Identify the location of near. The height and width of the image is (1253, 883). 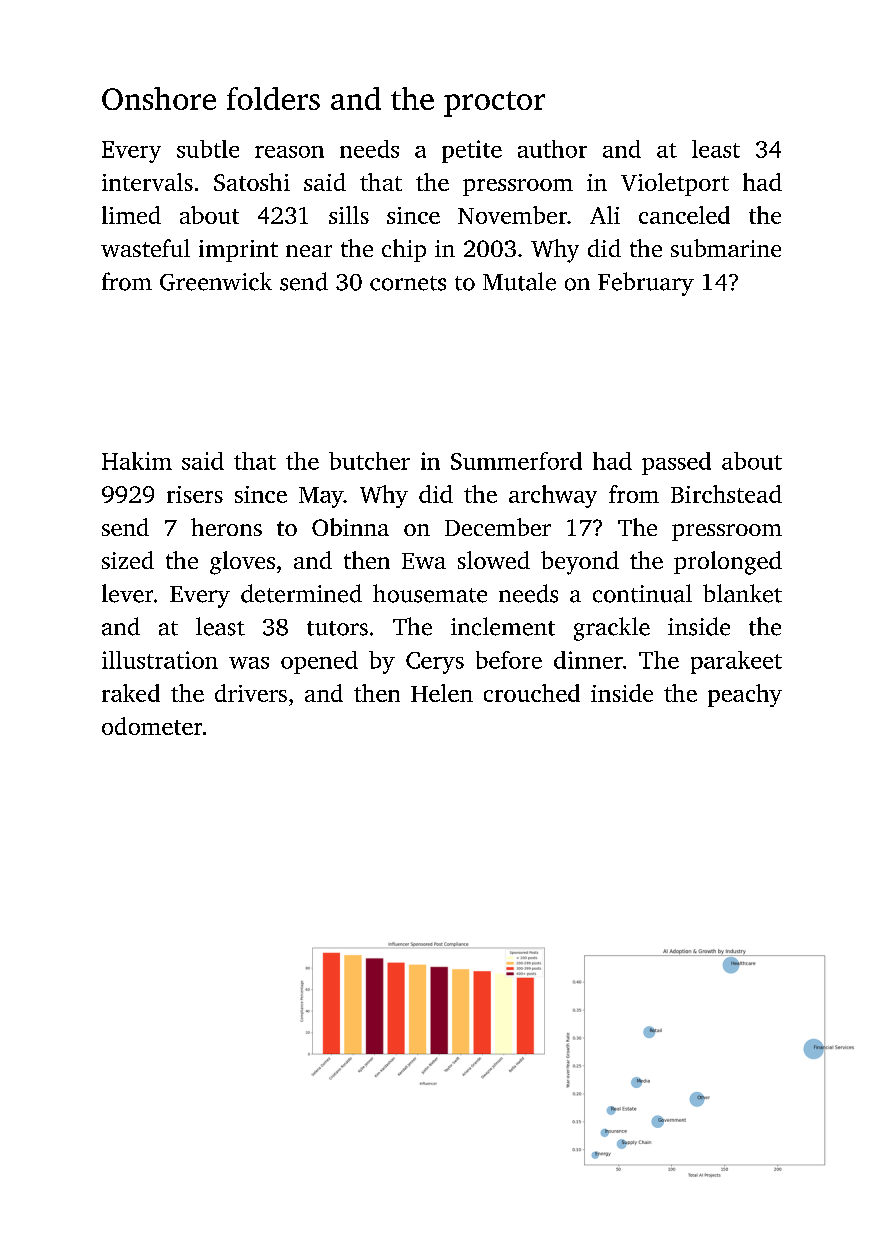
(309, 251).
